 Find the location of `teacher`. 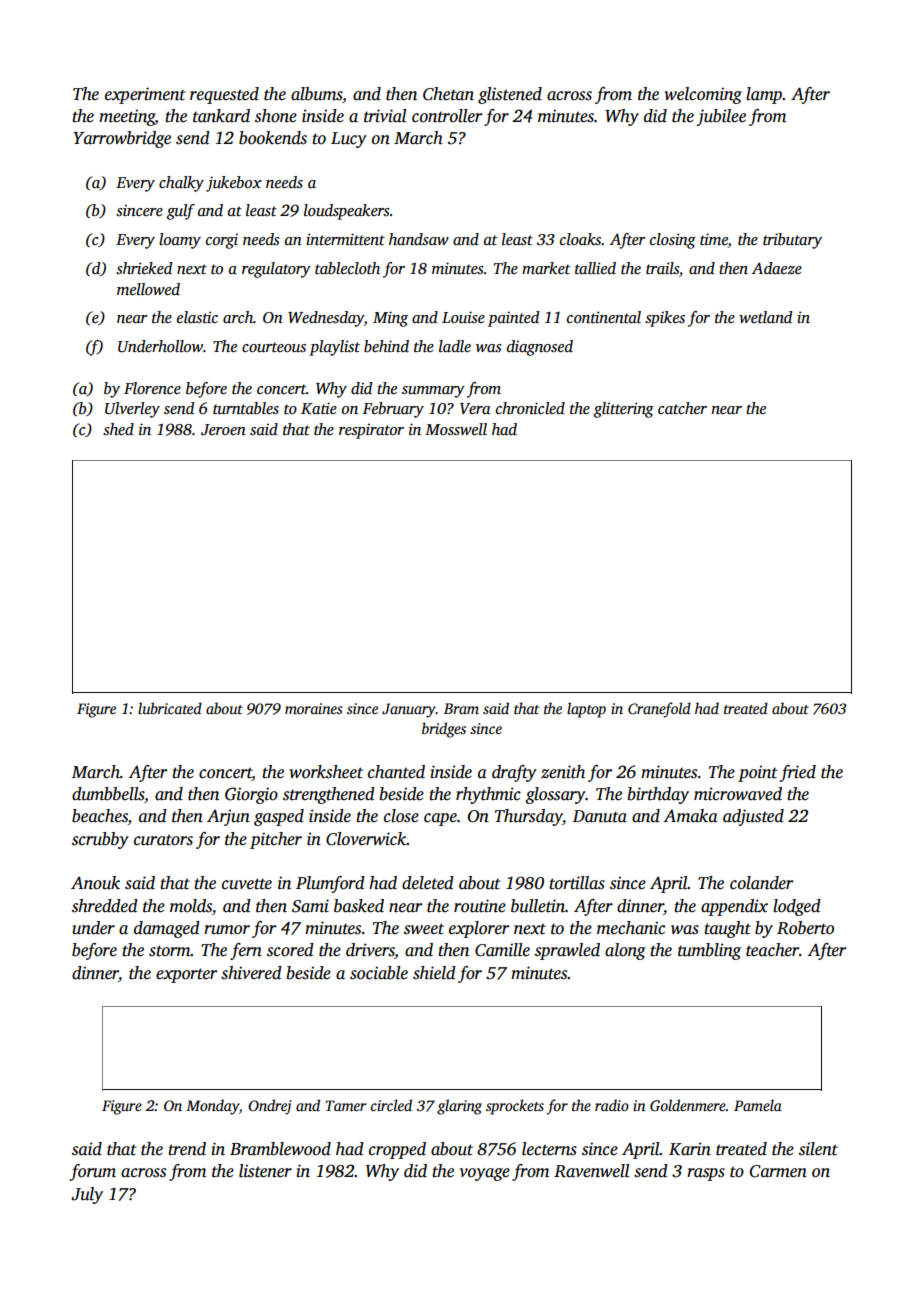

teacher is located at coordinates (772, 950).
